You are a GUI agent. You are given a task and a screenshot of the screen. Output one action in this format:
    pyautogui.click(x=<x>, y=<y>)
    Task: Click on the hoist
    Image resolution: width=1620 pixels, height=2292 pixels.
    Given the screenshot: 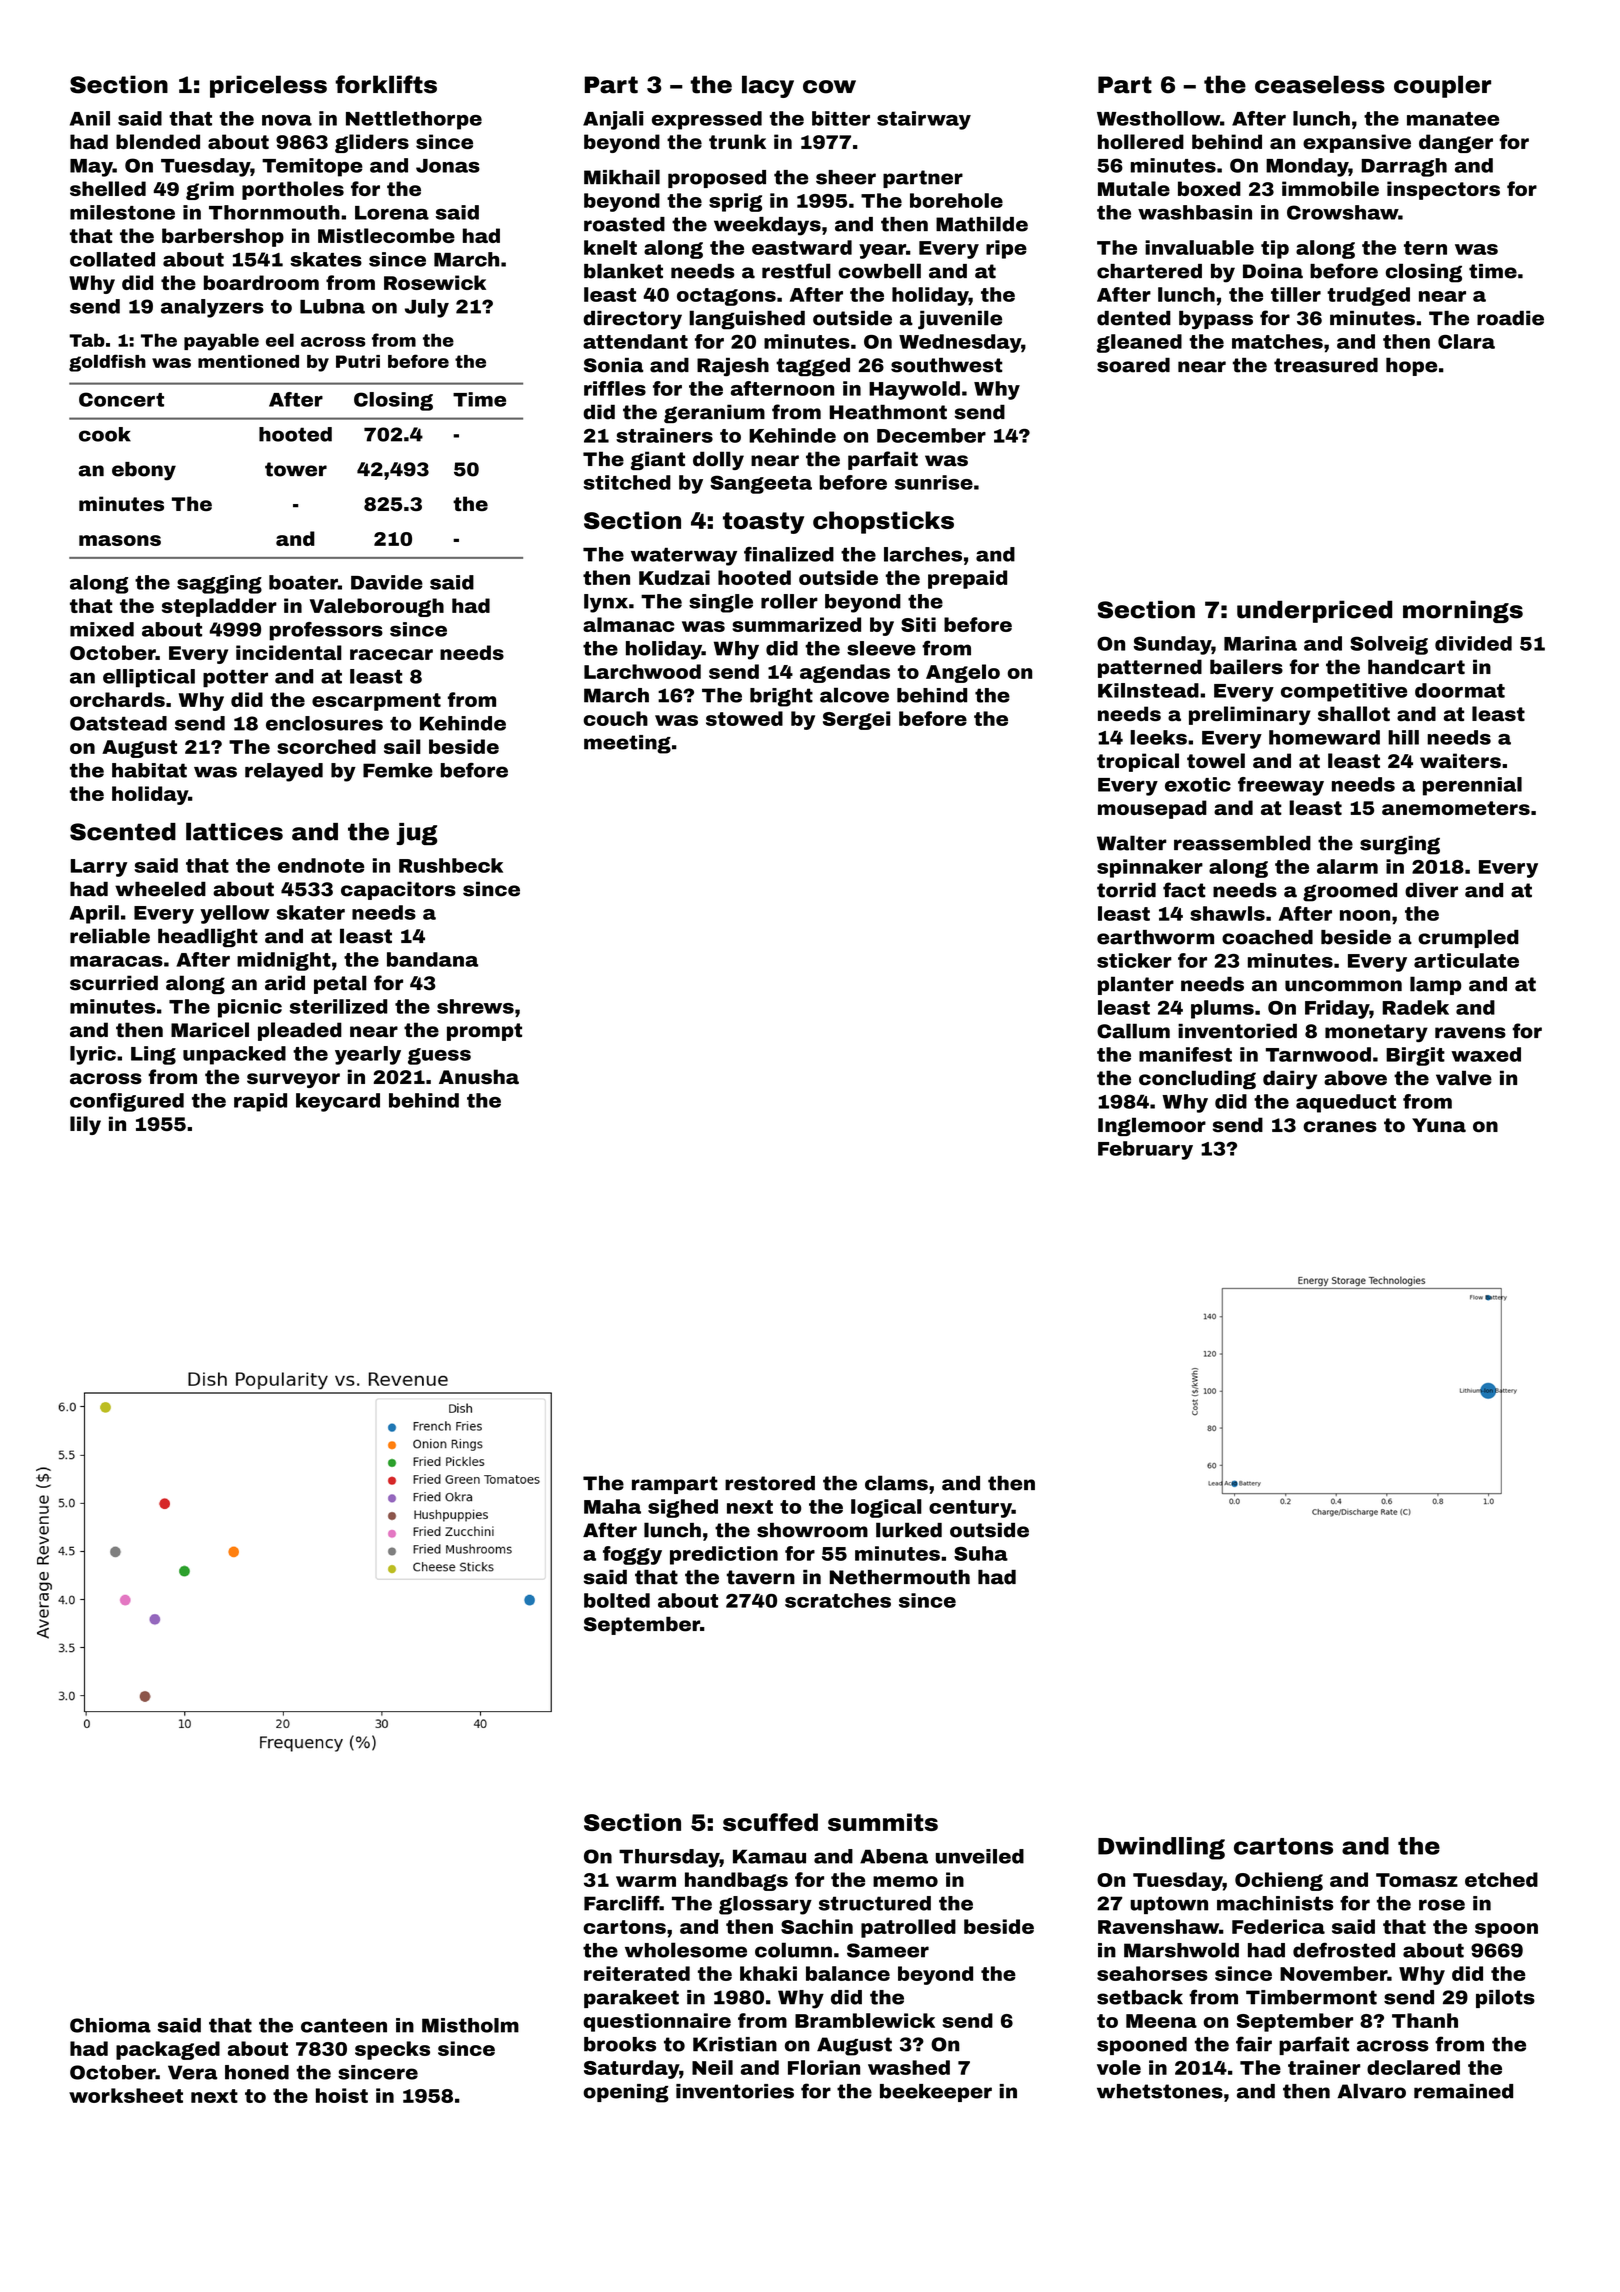 What is the action you would take?
    pyautogui.click(x=342, y=2095)
